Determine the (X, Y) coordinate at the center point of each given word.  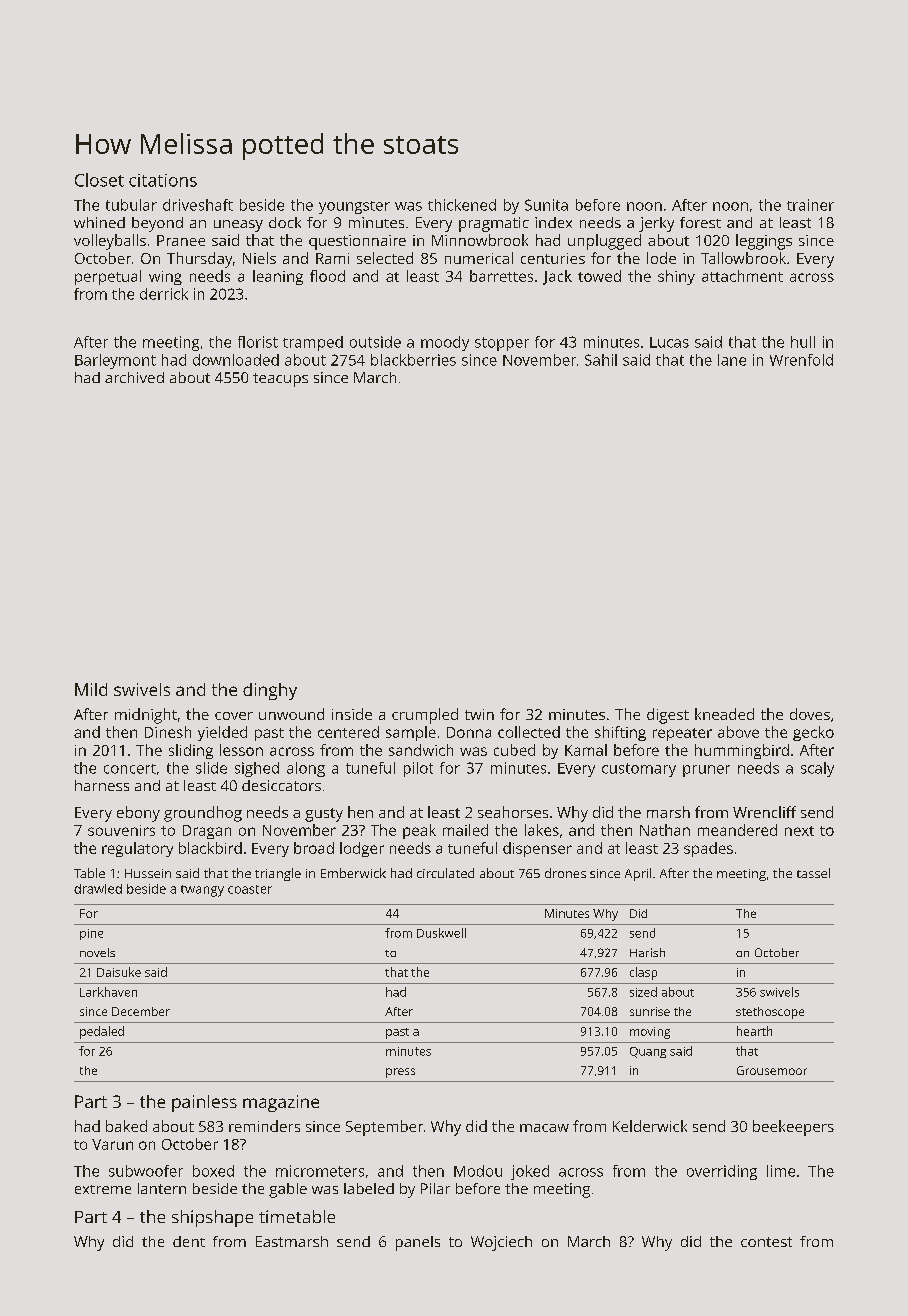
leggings (764, 242)
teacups (280, 380)
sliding (191, 751)
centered (348, 732)
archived (134, 377)
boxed (213, 1171)
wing (165, 278)
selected (385, 258)
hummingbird (742, 751)
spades (708, 849)
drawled (98, 889)
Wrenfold (801, 360)
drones (565, 873)
